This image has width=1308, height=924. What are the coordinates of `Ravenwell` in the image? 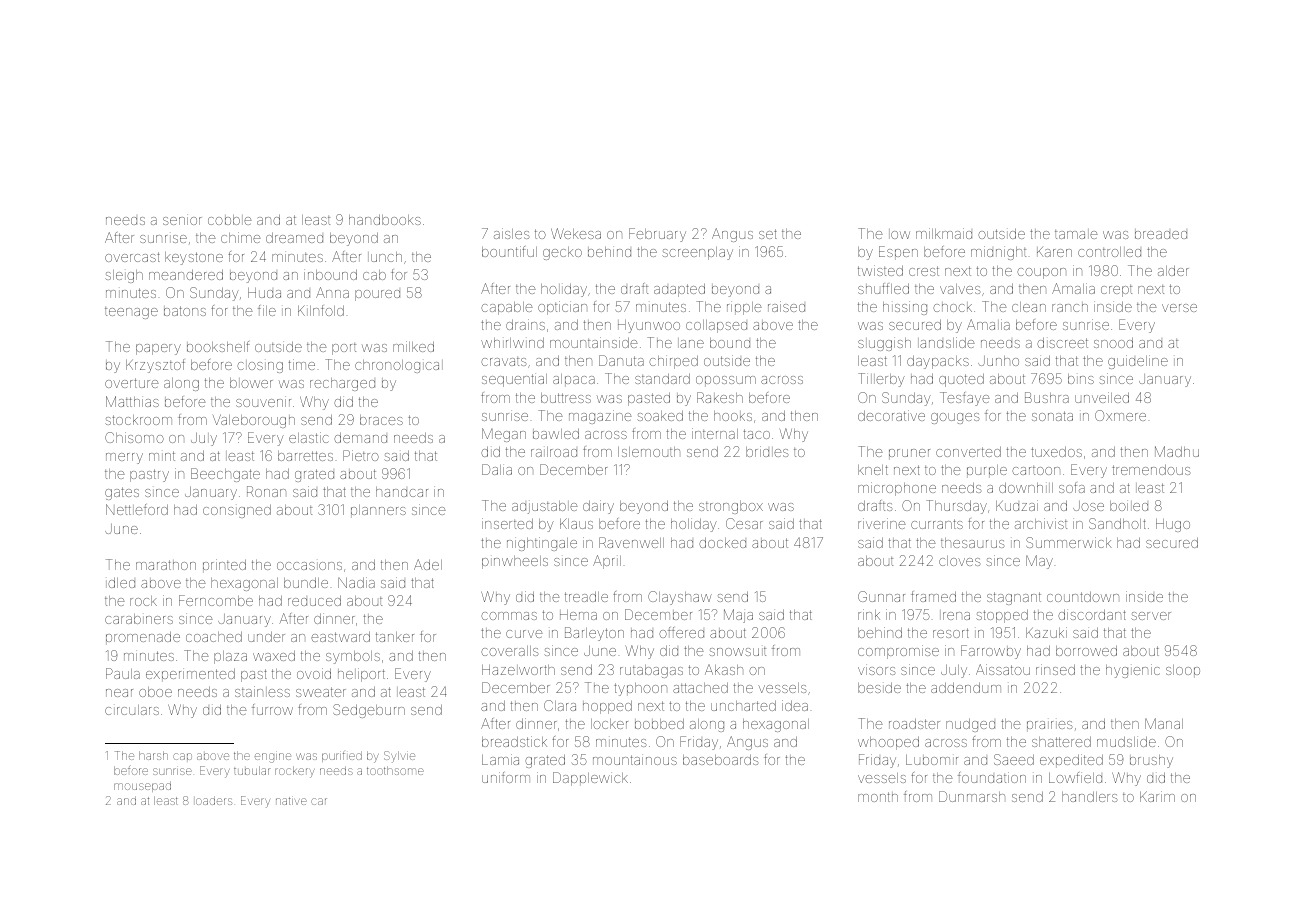 It's located at (631, 542).
